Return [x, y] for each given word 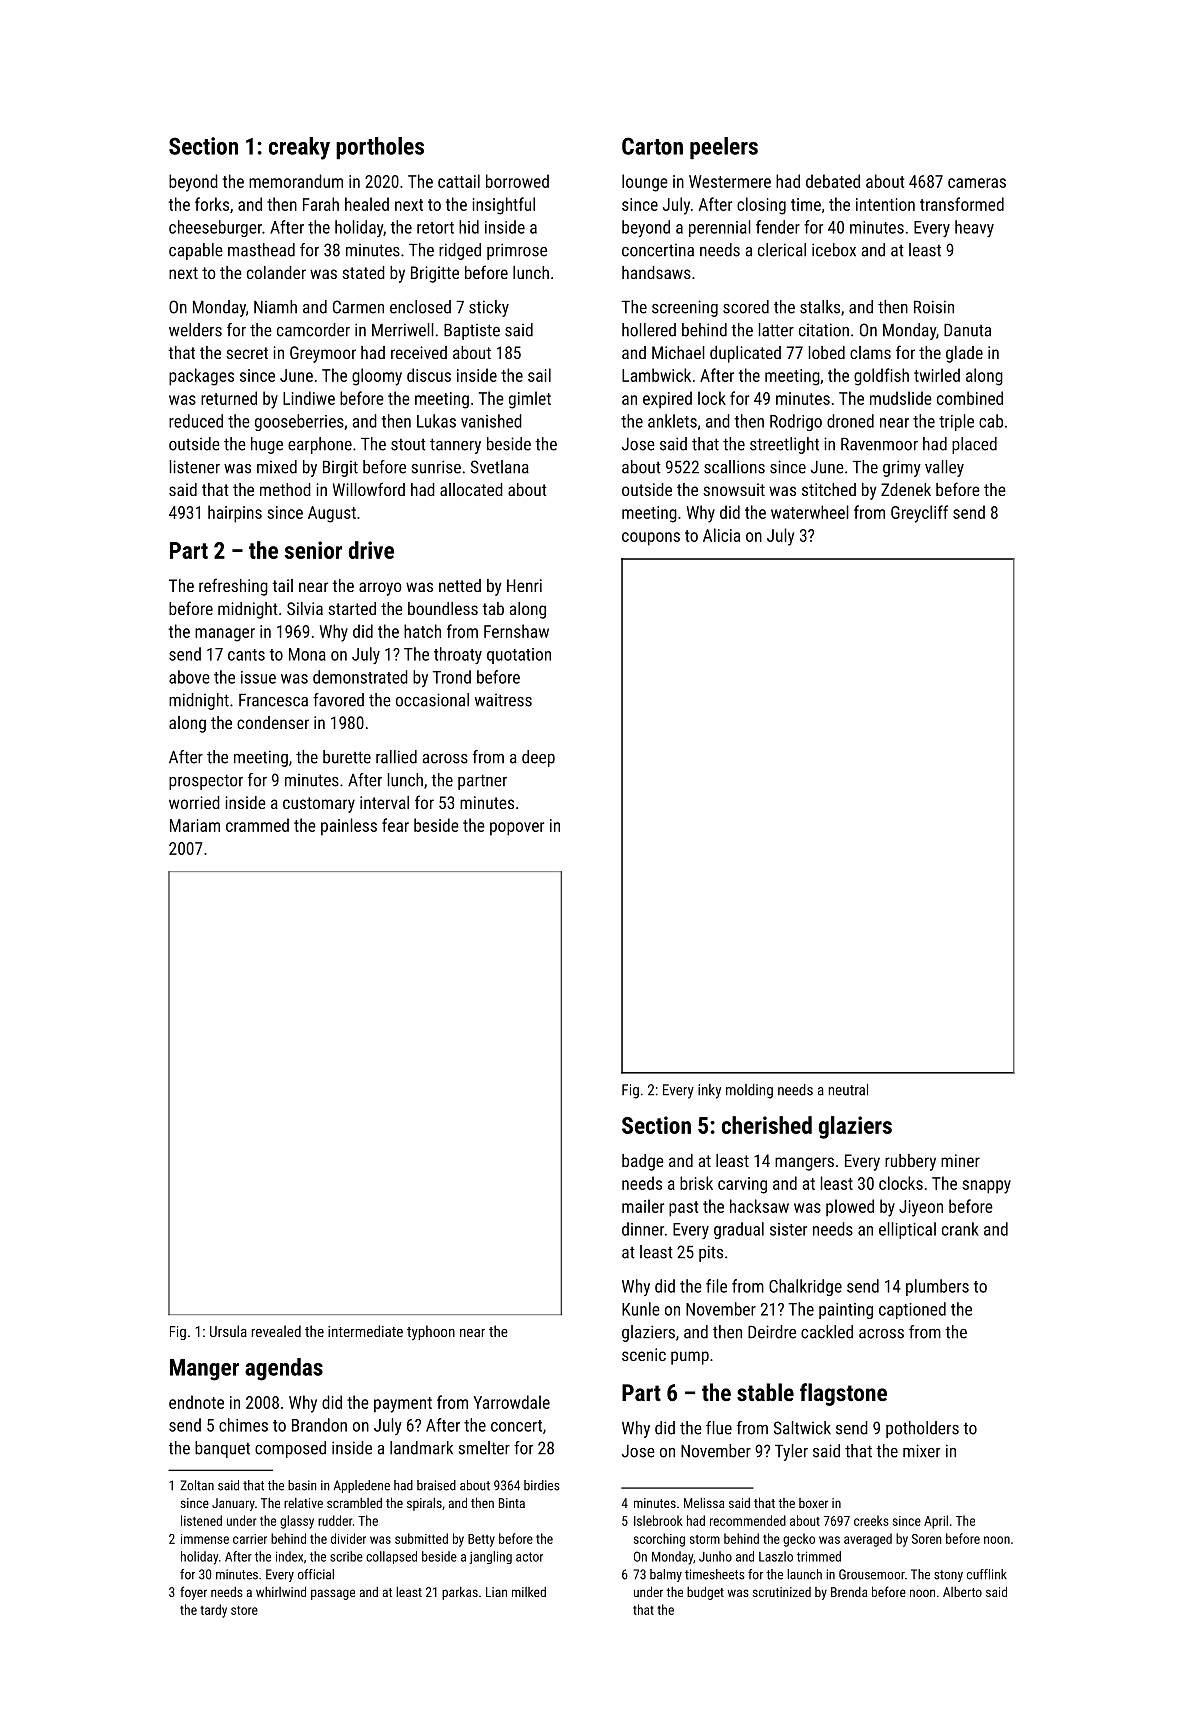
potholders [922, 1429]
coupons [651, 539]
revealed [276, 1331]
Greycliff [919, 514]
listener [195, 467]
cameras [977, 183]
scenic [644, 1354]
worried [194, 802]
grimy [902, 468]
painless [349, 827]
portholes [380, 148]
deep [538, 758]
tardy [213, 1611]
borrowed [517, 181]
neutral [848, 1090]
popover [517, 829]
